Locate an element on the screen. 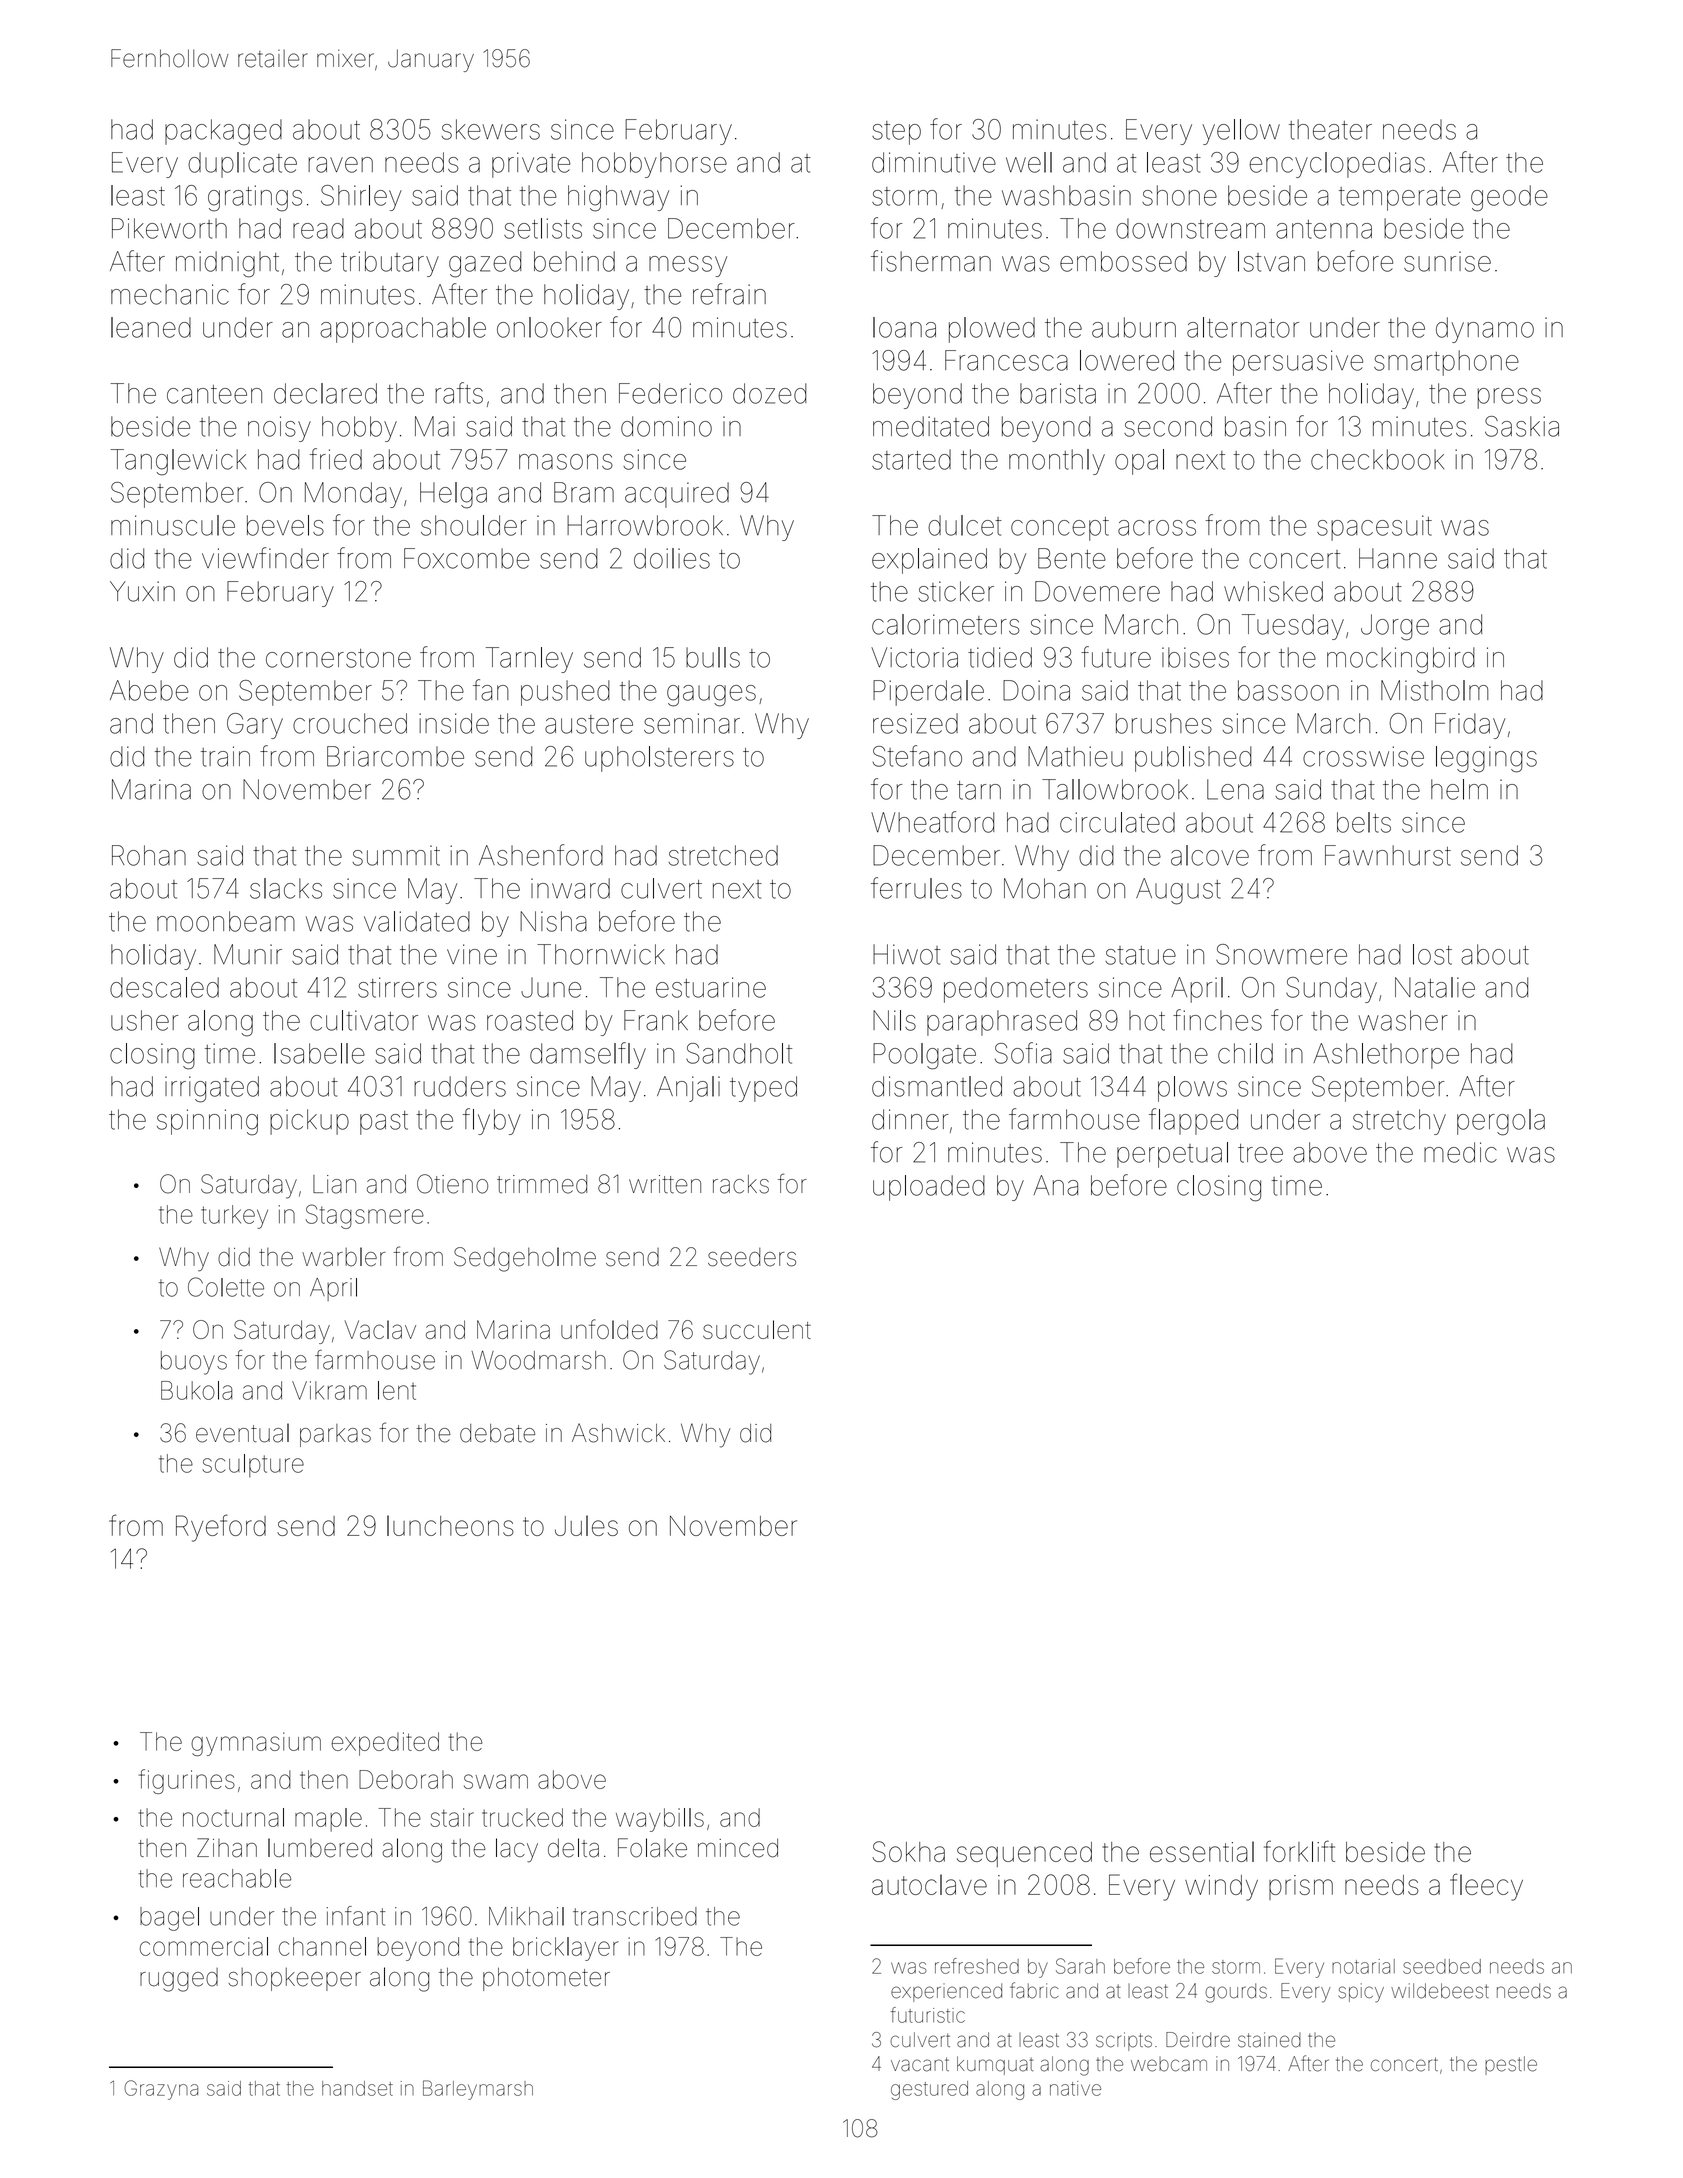  native is located at coordinates (1075, 2088).
